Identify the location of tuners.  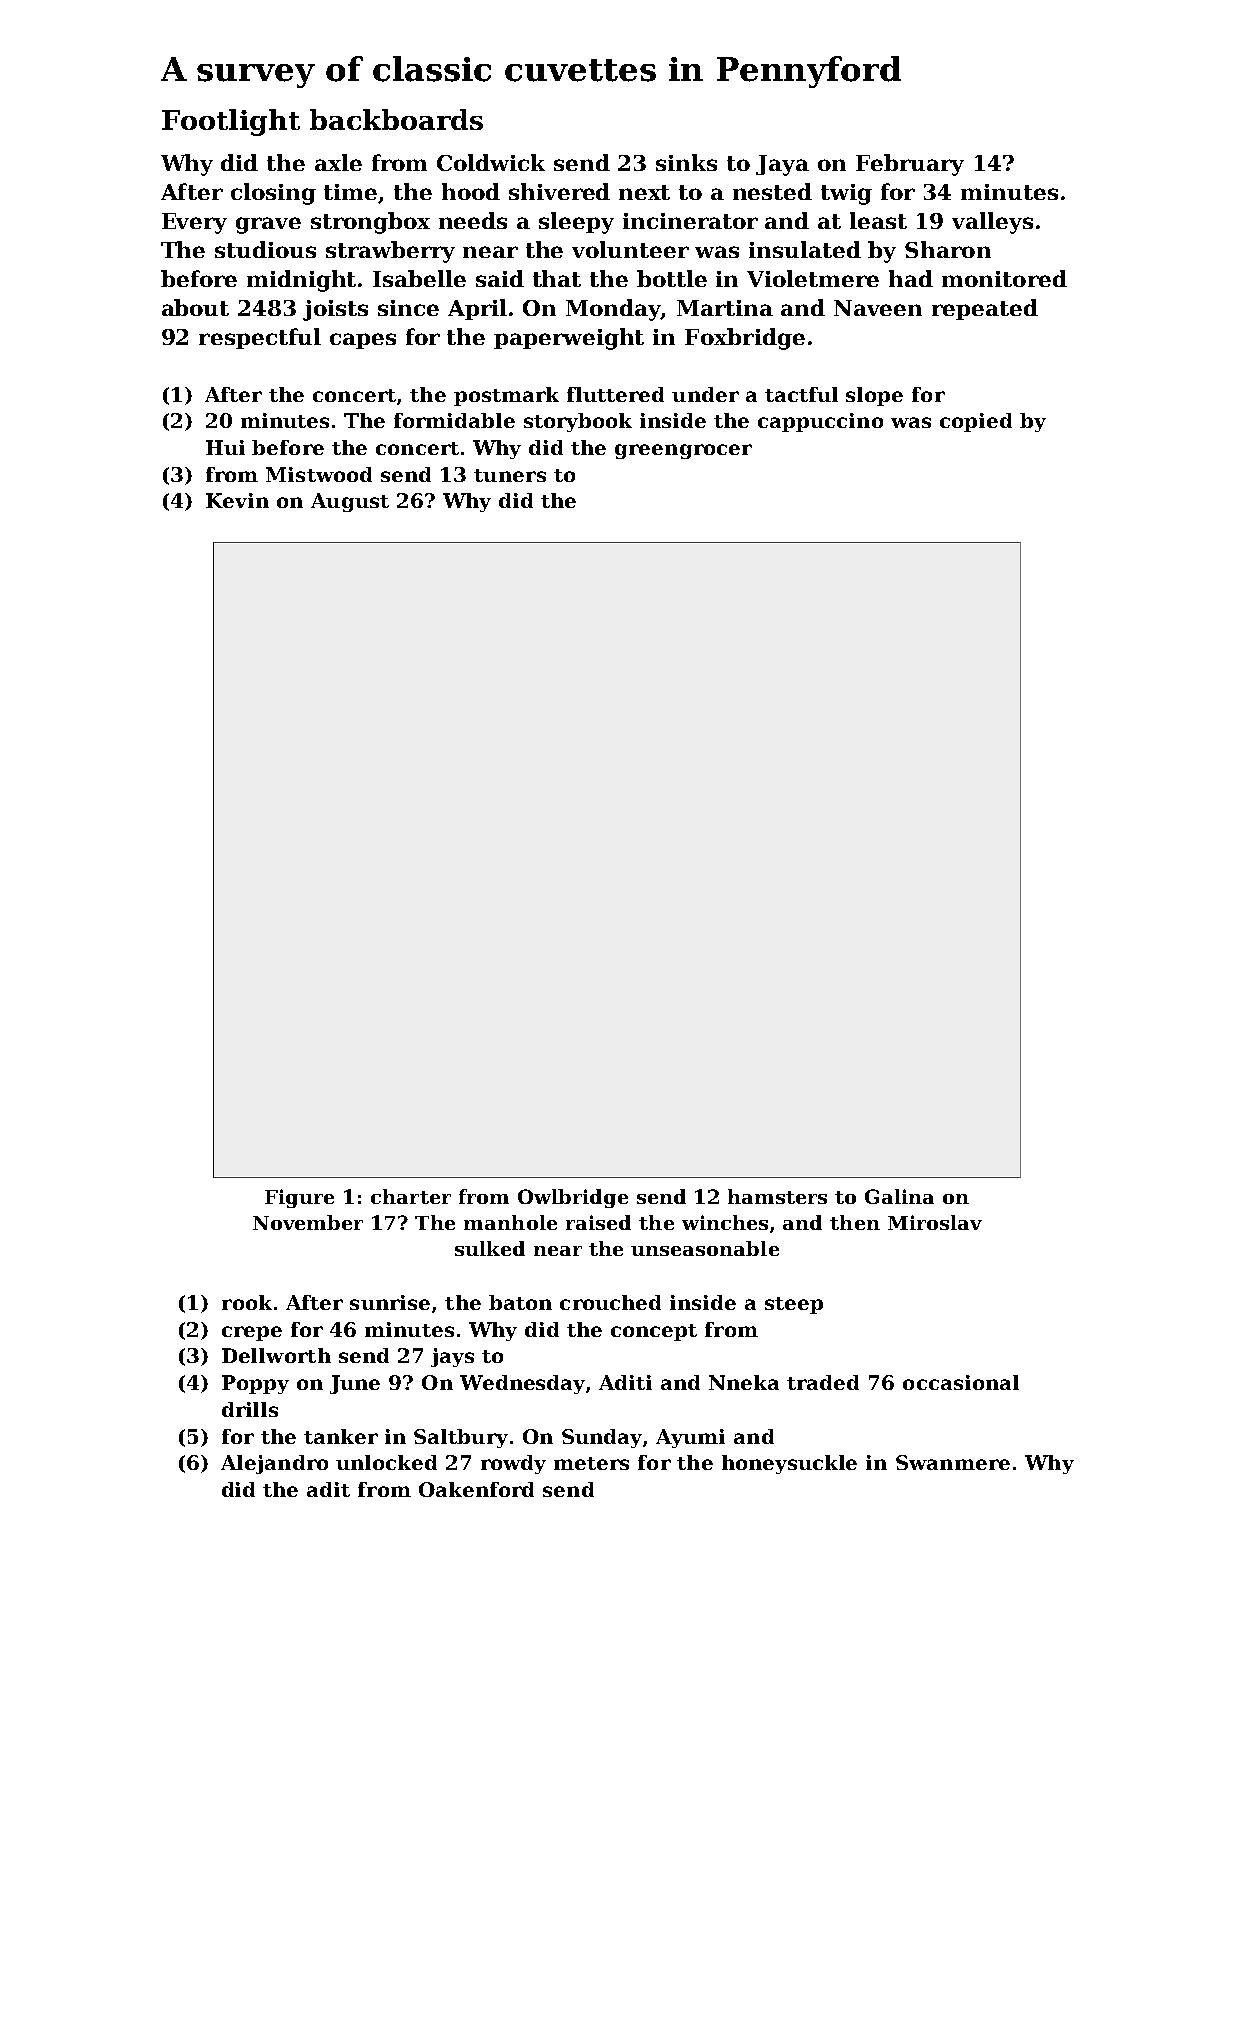
(510, 475).
